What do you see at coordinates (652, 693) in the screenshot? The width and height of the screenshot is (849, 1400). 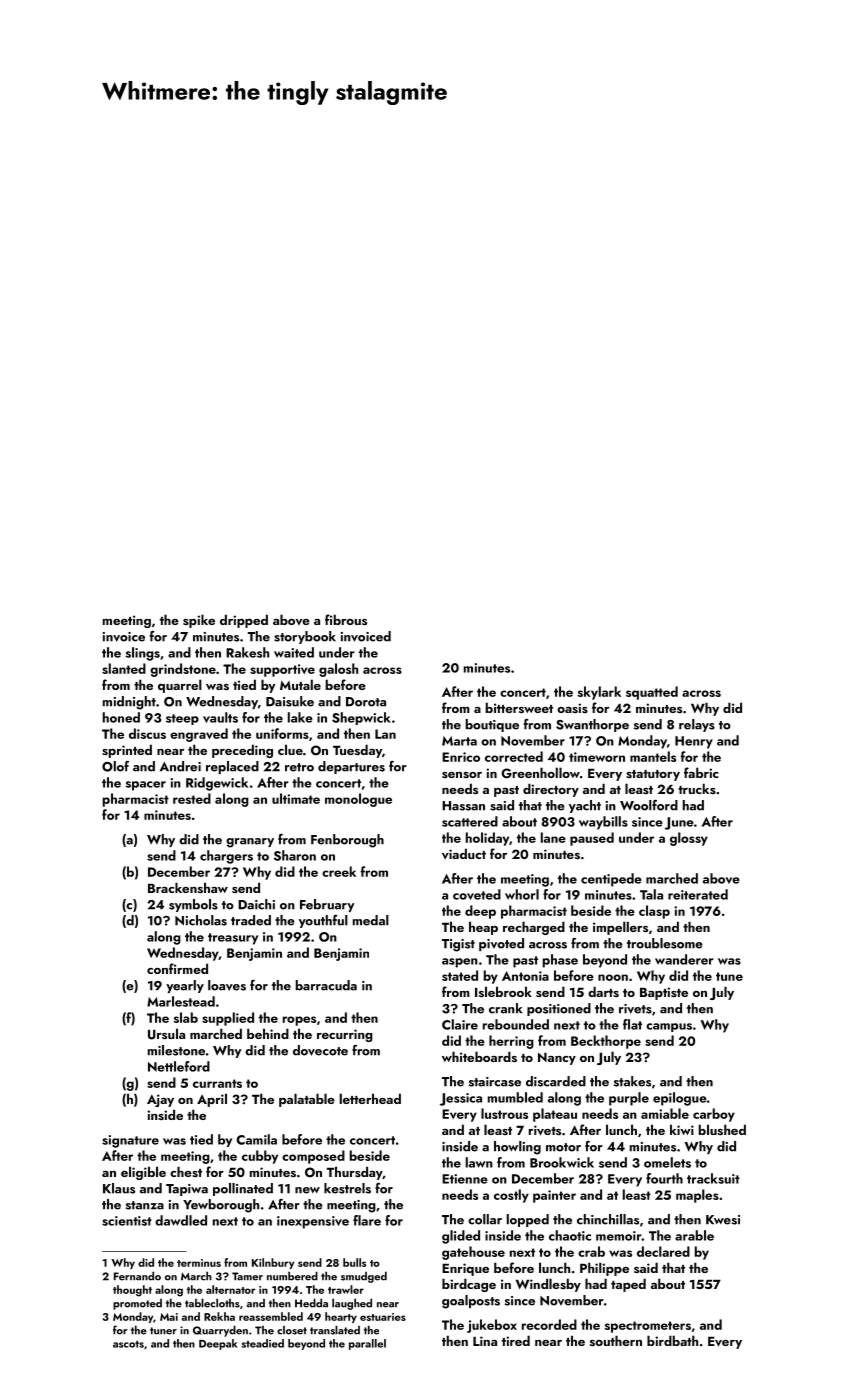 I see `squatted` at bounding box center [652, 693].
